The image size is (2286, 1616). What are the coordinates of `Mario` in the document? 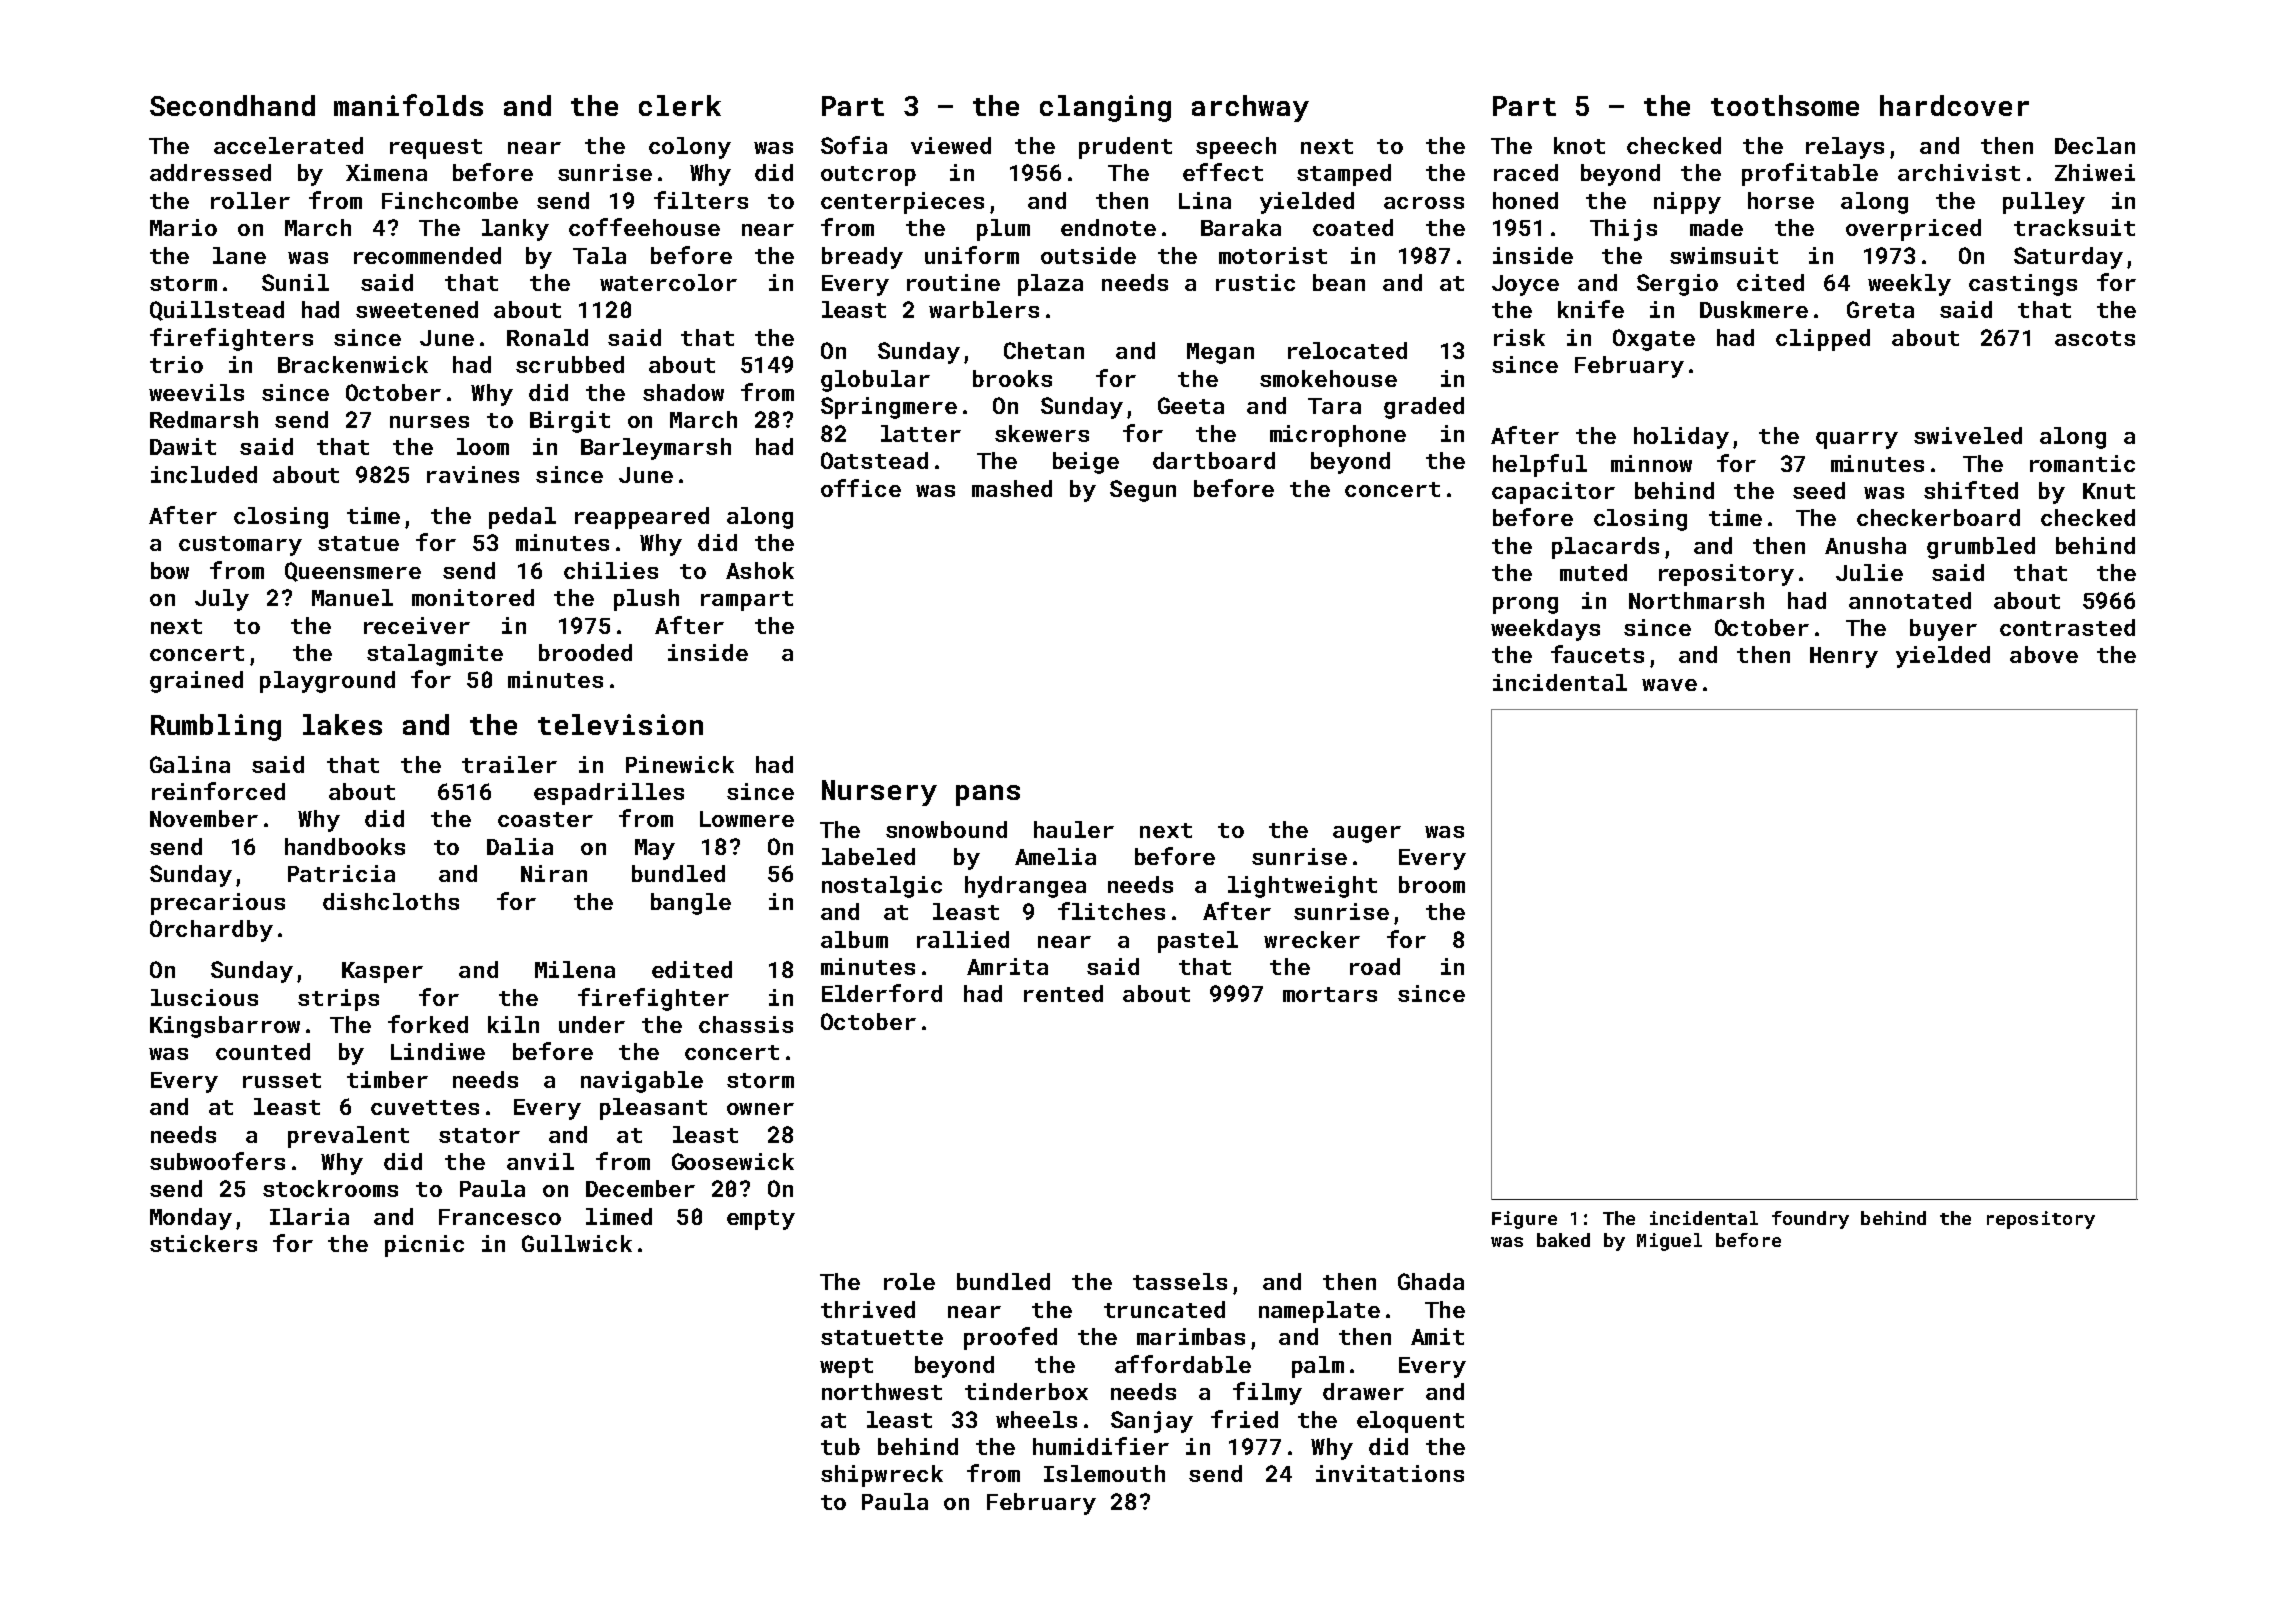 It's located at (183, 227).
